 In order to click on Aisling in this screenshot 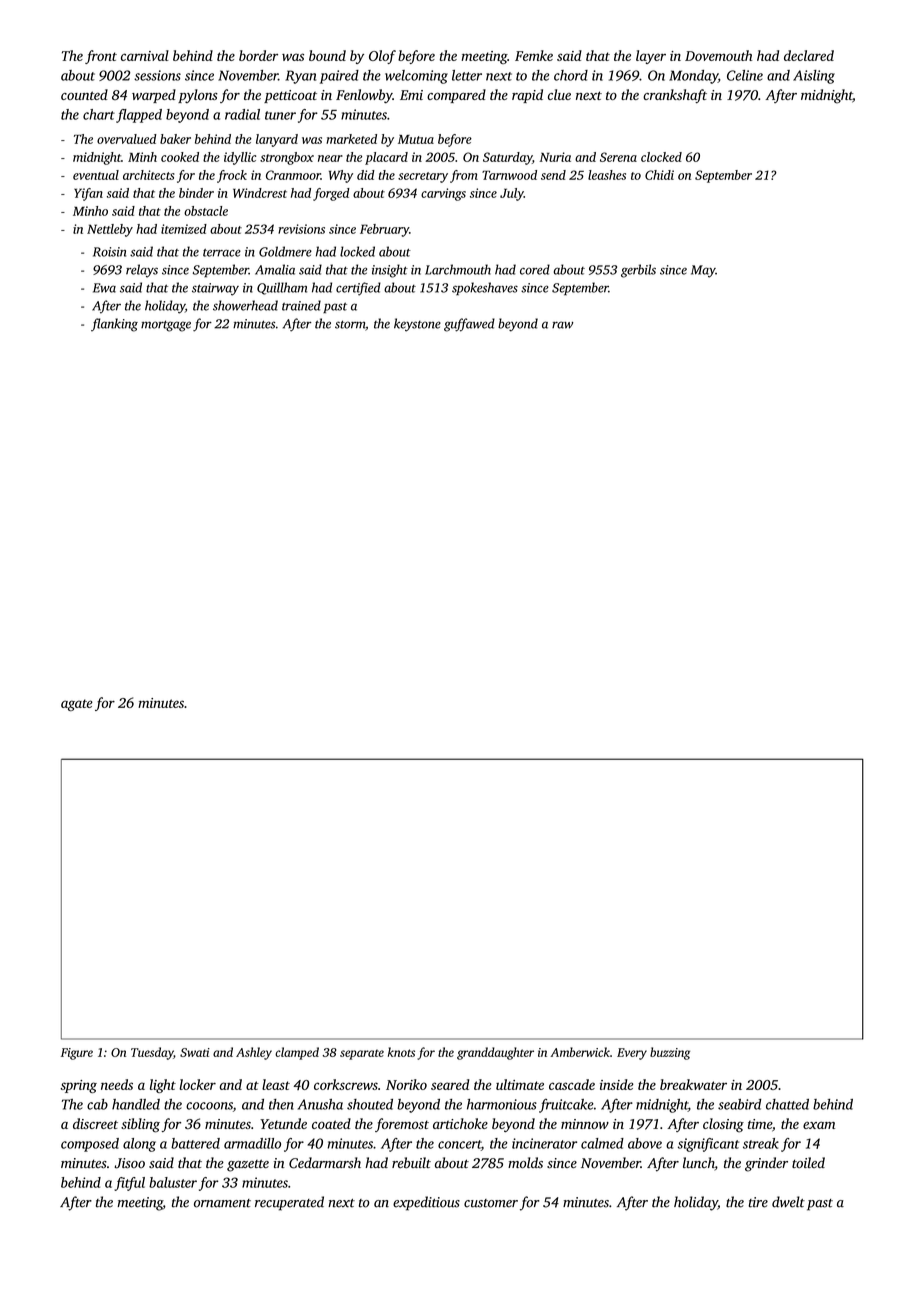, I will do `click(814, 77)`.
